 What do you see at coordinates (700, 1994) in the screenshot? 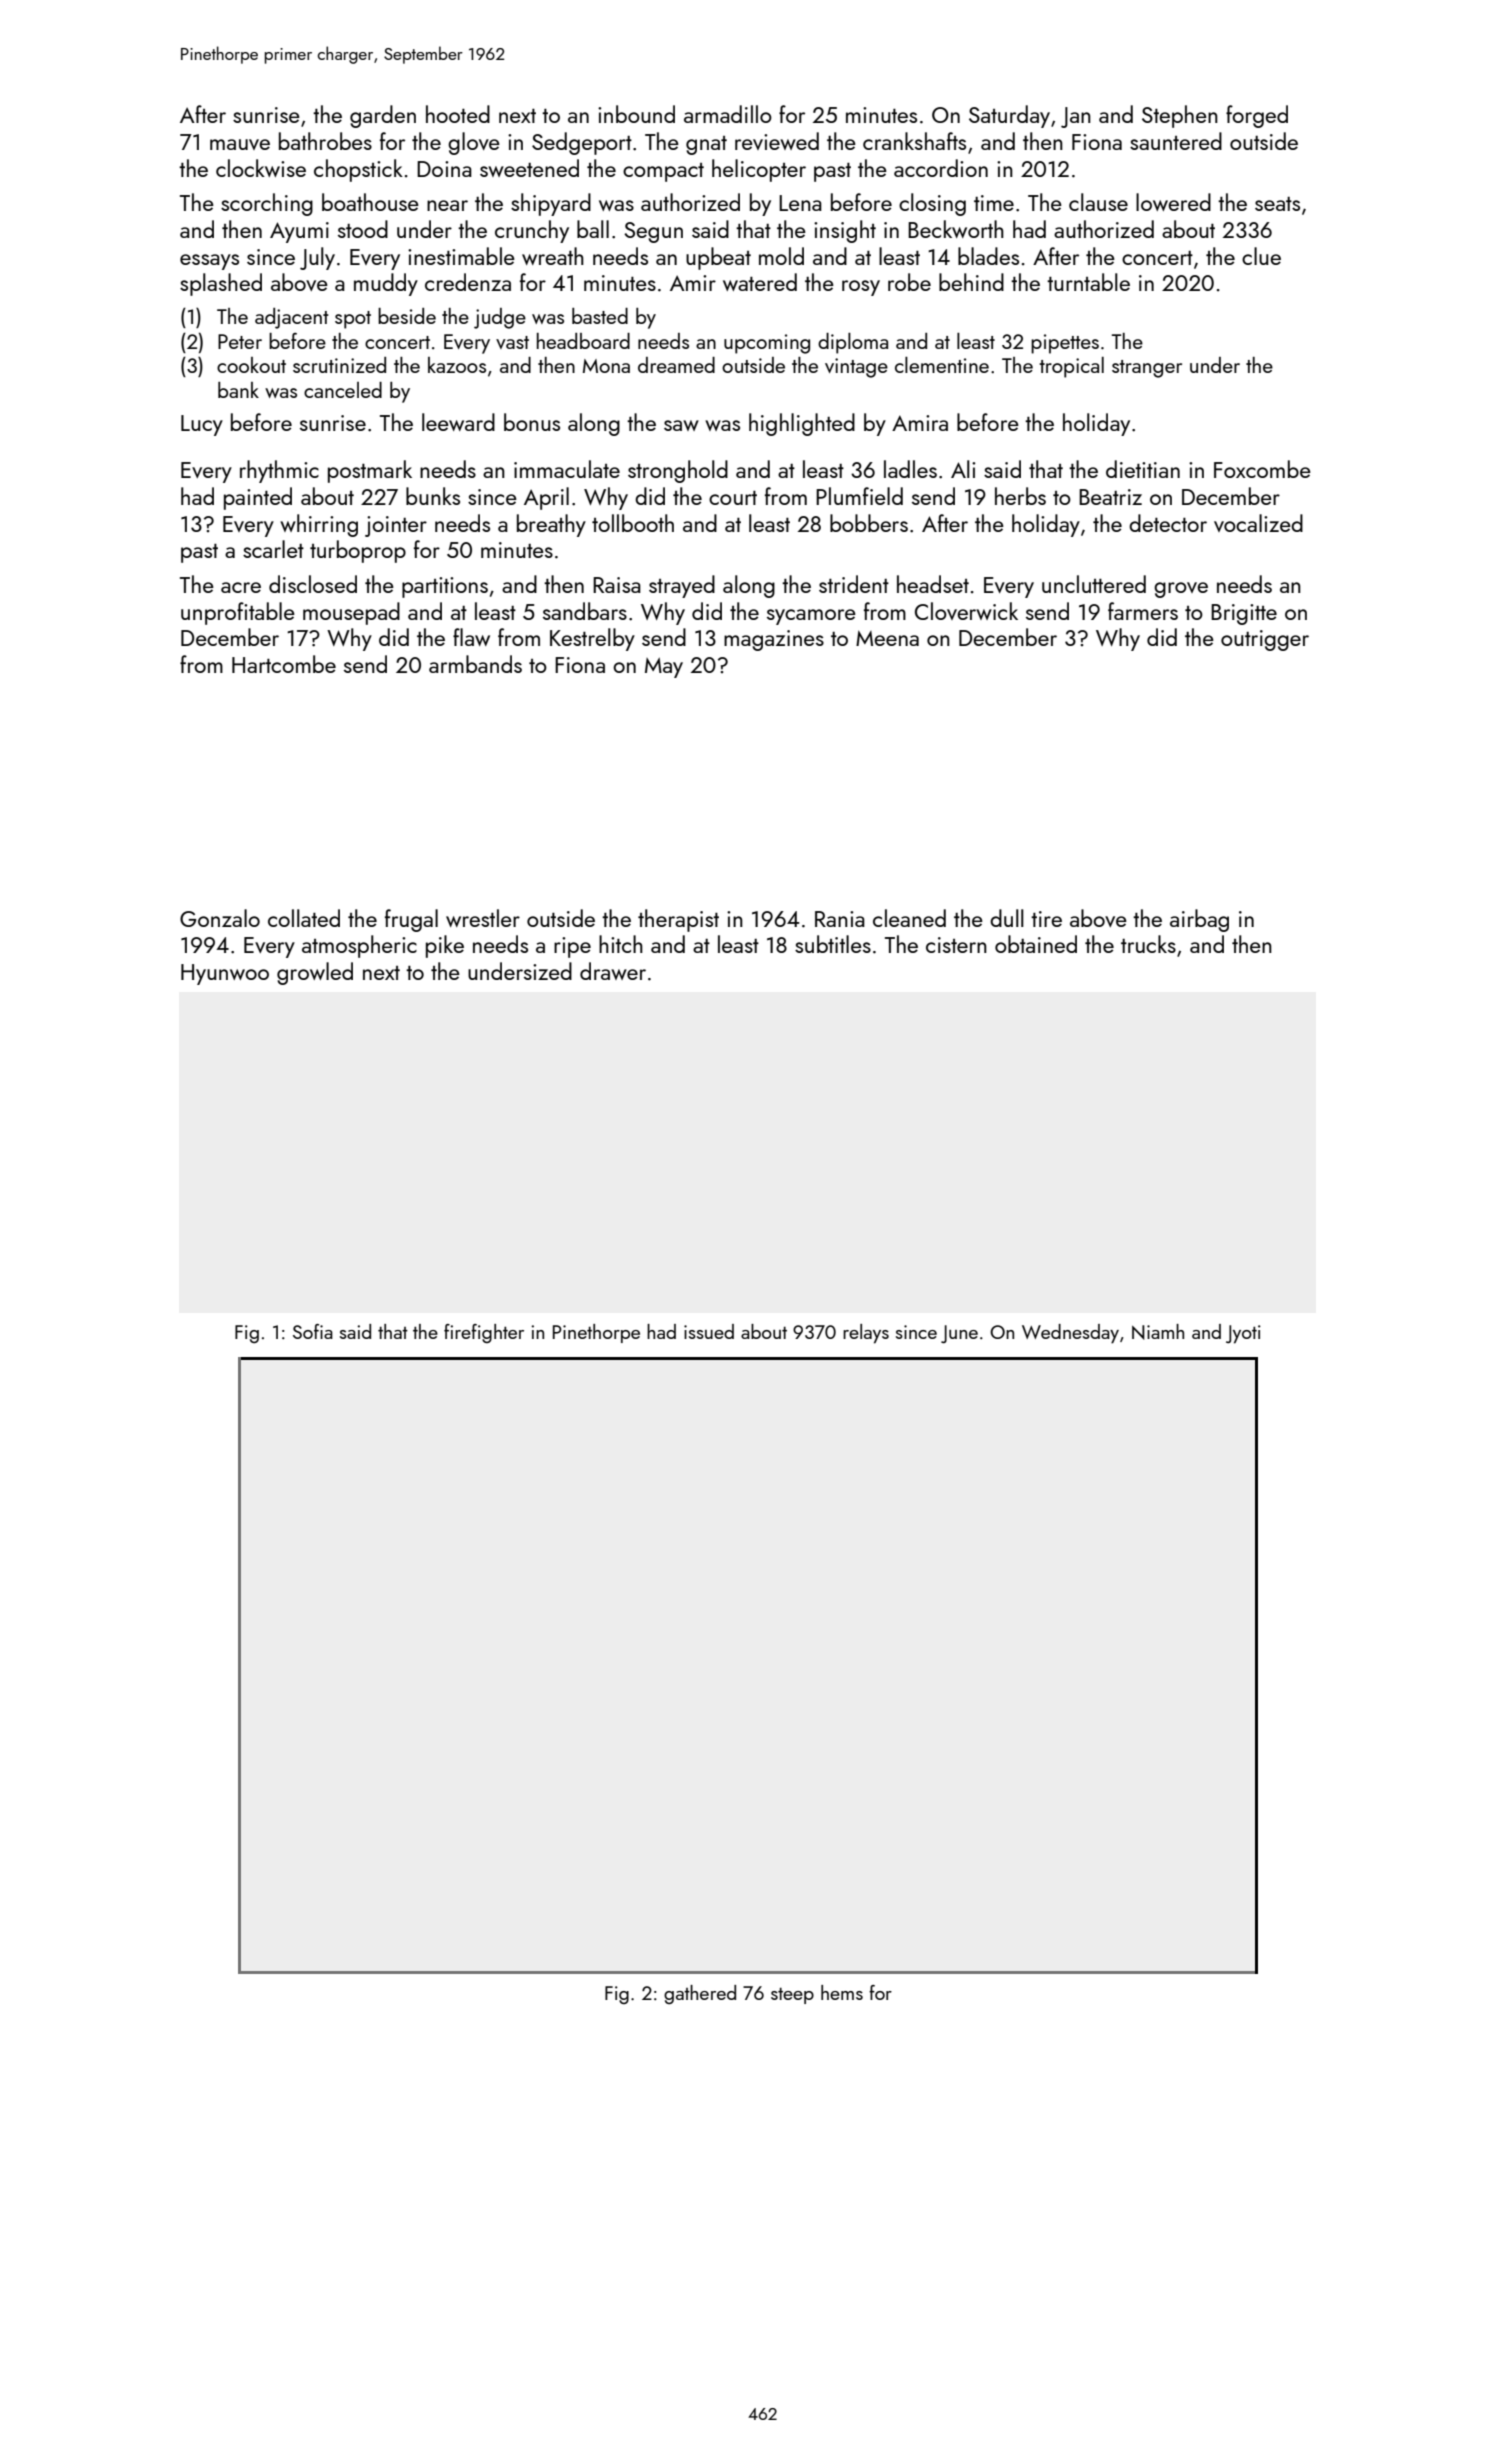
I see `gathered` at bounding box center [700, 1994].
